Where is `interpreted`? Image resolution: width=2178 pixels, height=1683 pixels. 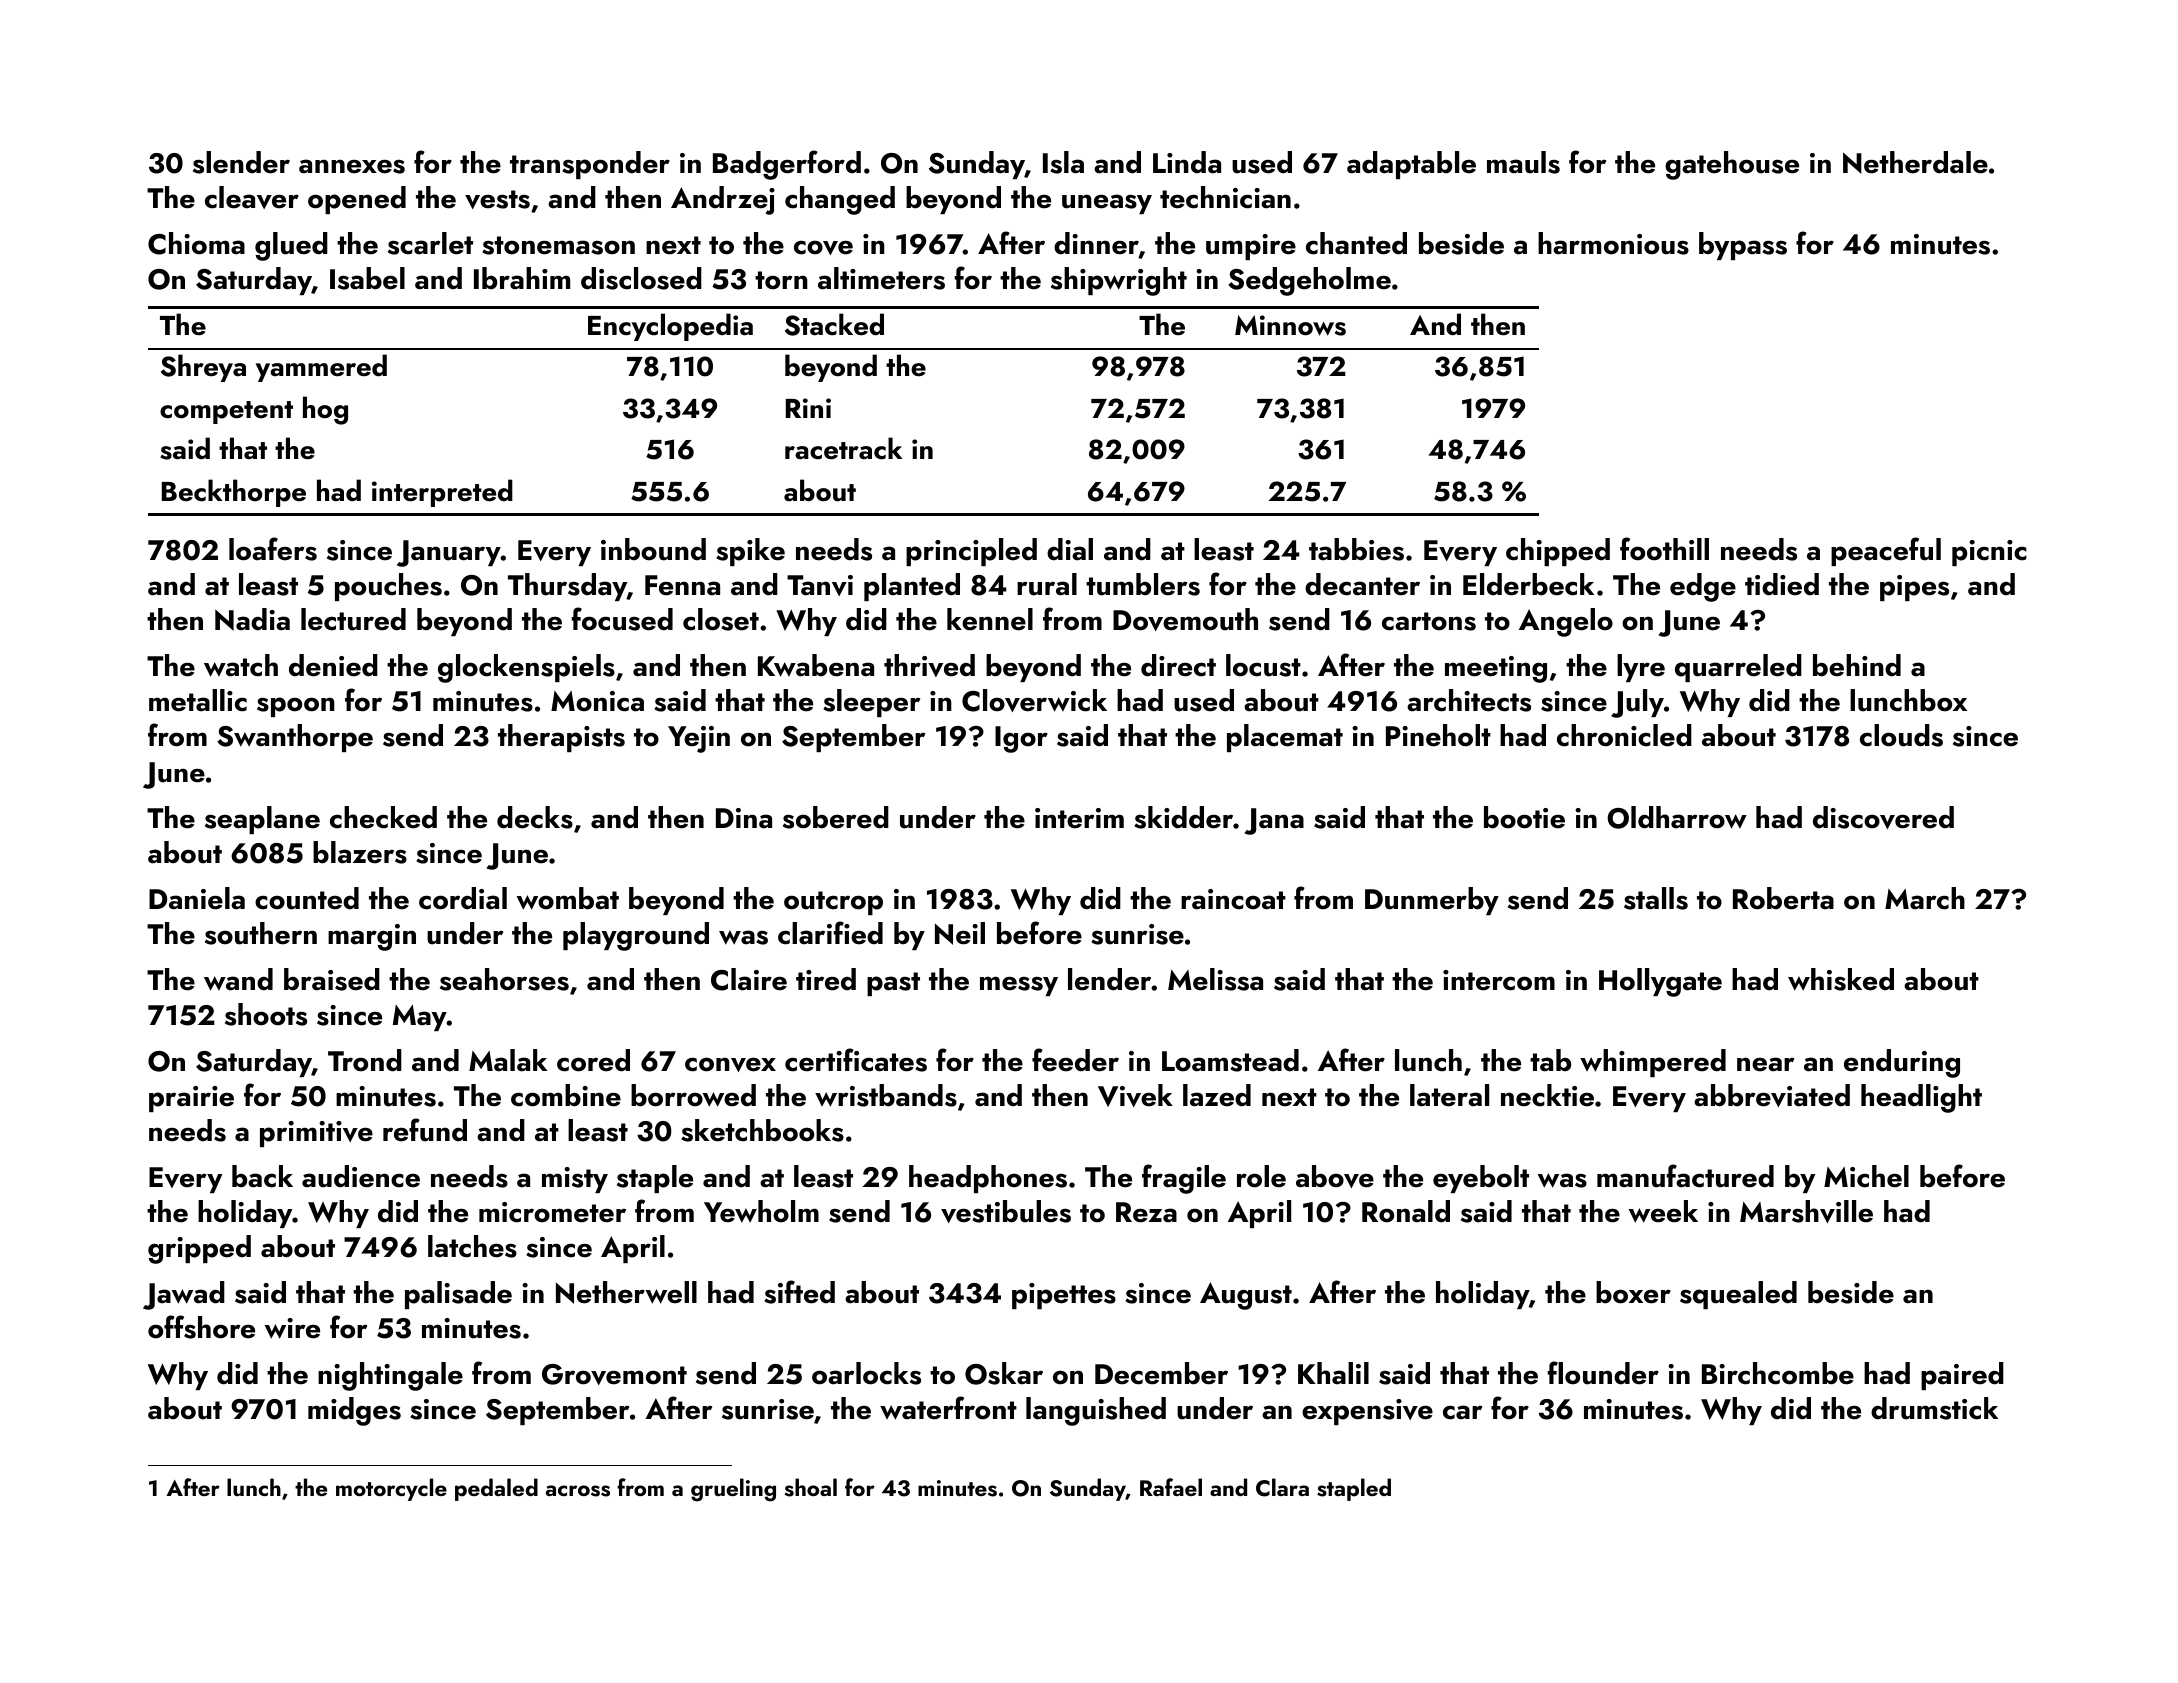
interpreted is located at coordinates (442, 493).
